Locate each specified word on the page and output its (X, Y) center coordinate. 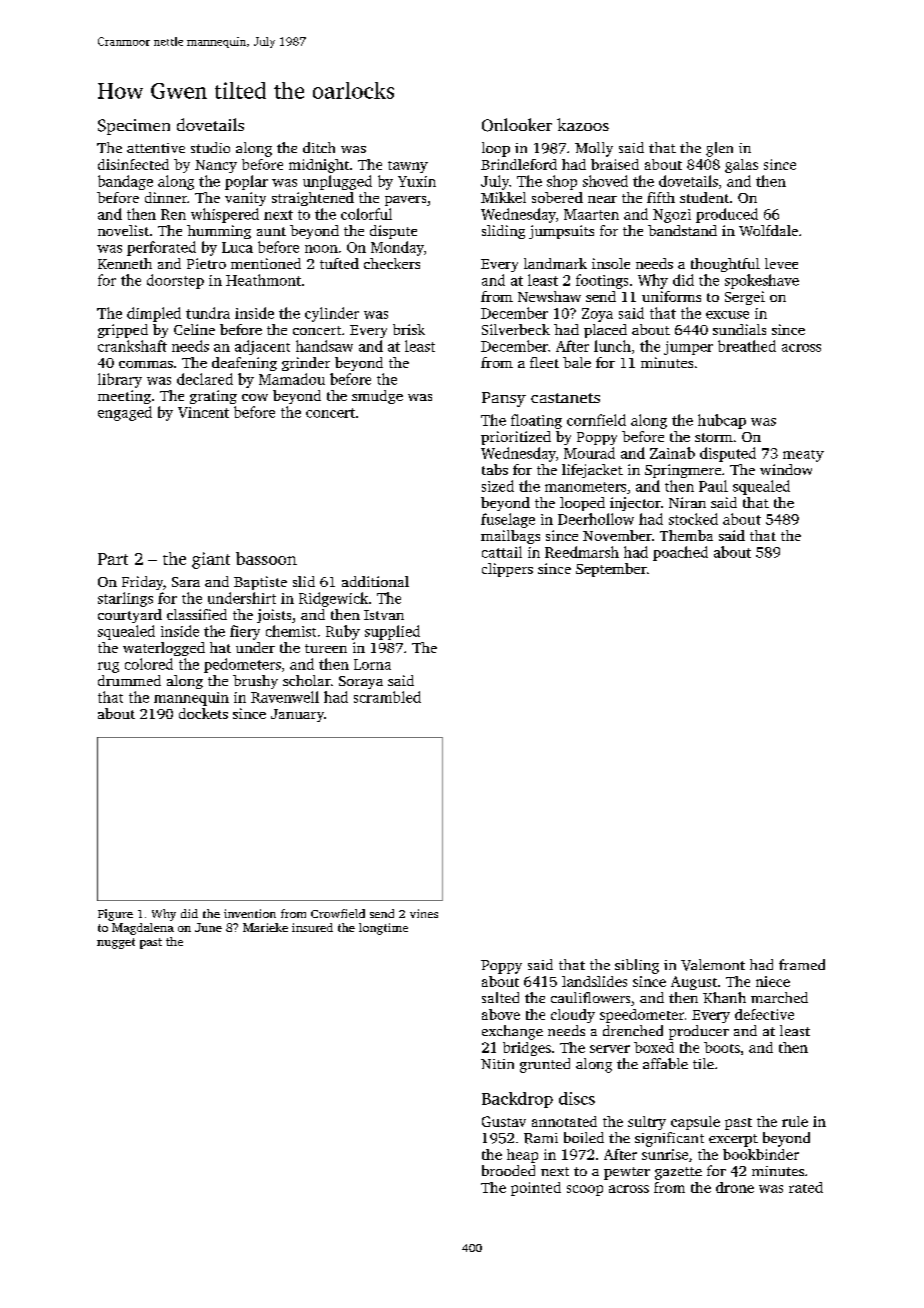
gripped (123, 331)
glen (719, 149)
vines (424, 913)
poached (680, 553)
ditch (319, 147)
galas (741, 166)
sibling (637, 966)
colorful (366, 214)
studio (210, 147)
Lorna (372, 664)
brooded (508, 1170)
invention (250, 913)
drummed (129, 680)
